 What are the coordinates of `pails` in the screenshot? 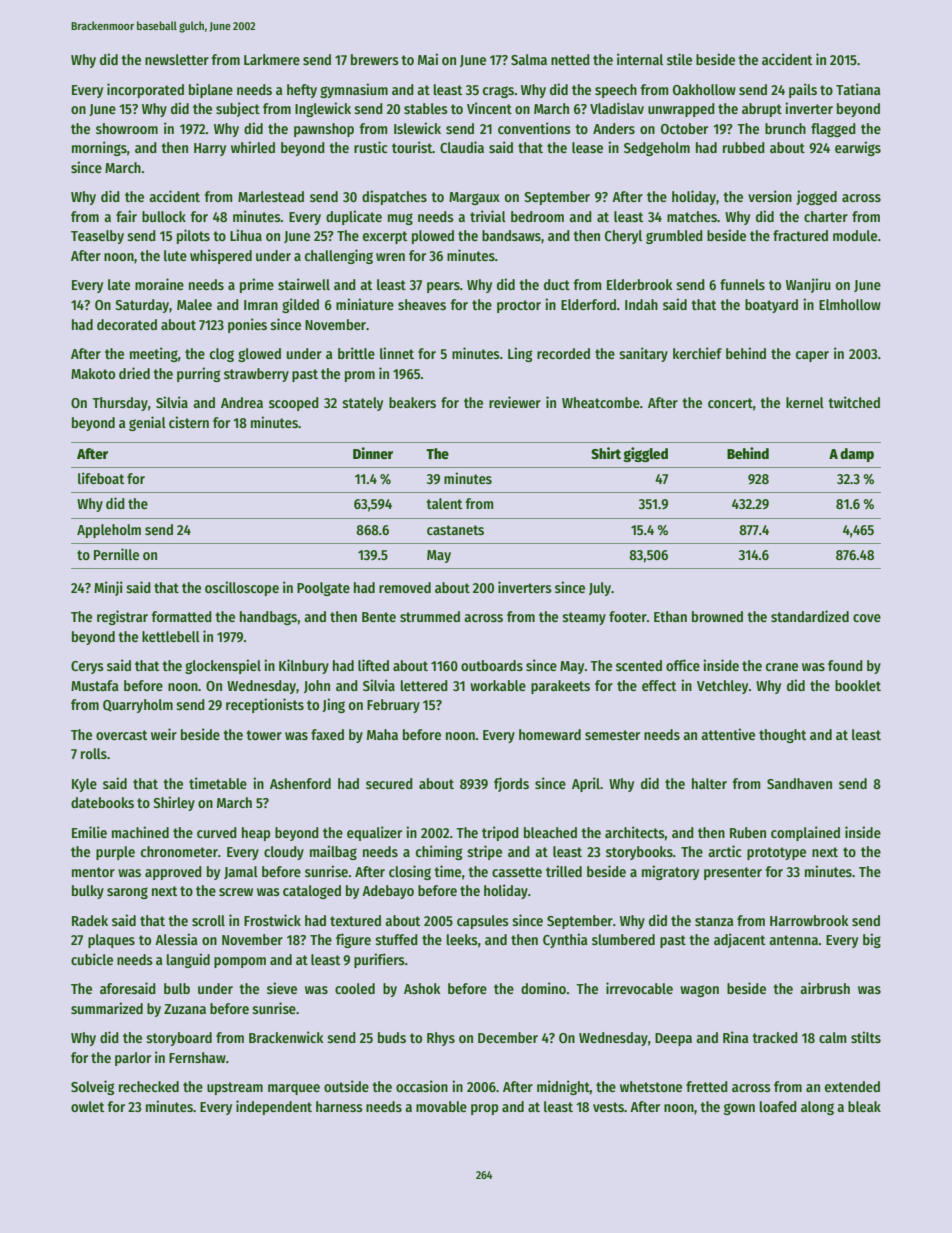 It's located at (803, 90).
